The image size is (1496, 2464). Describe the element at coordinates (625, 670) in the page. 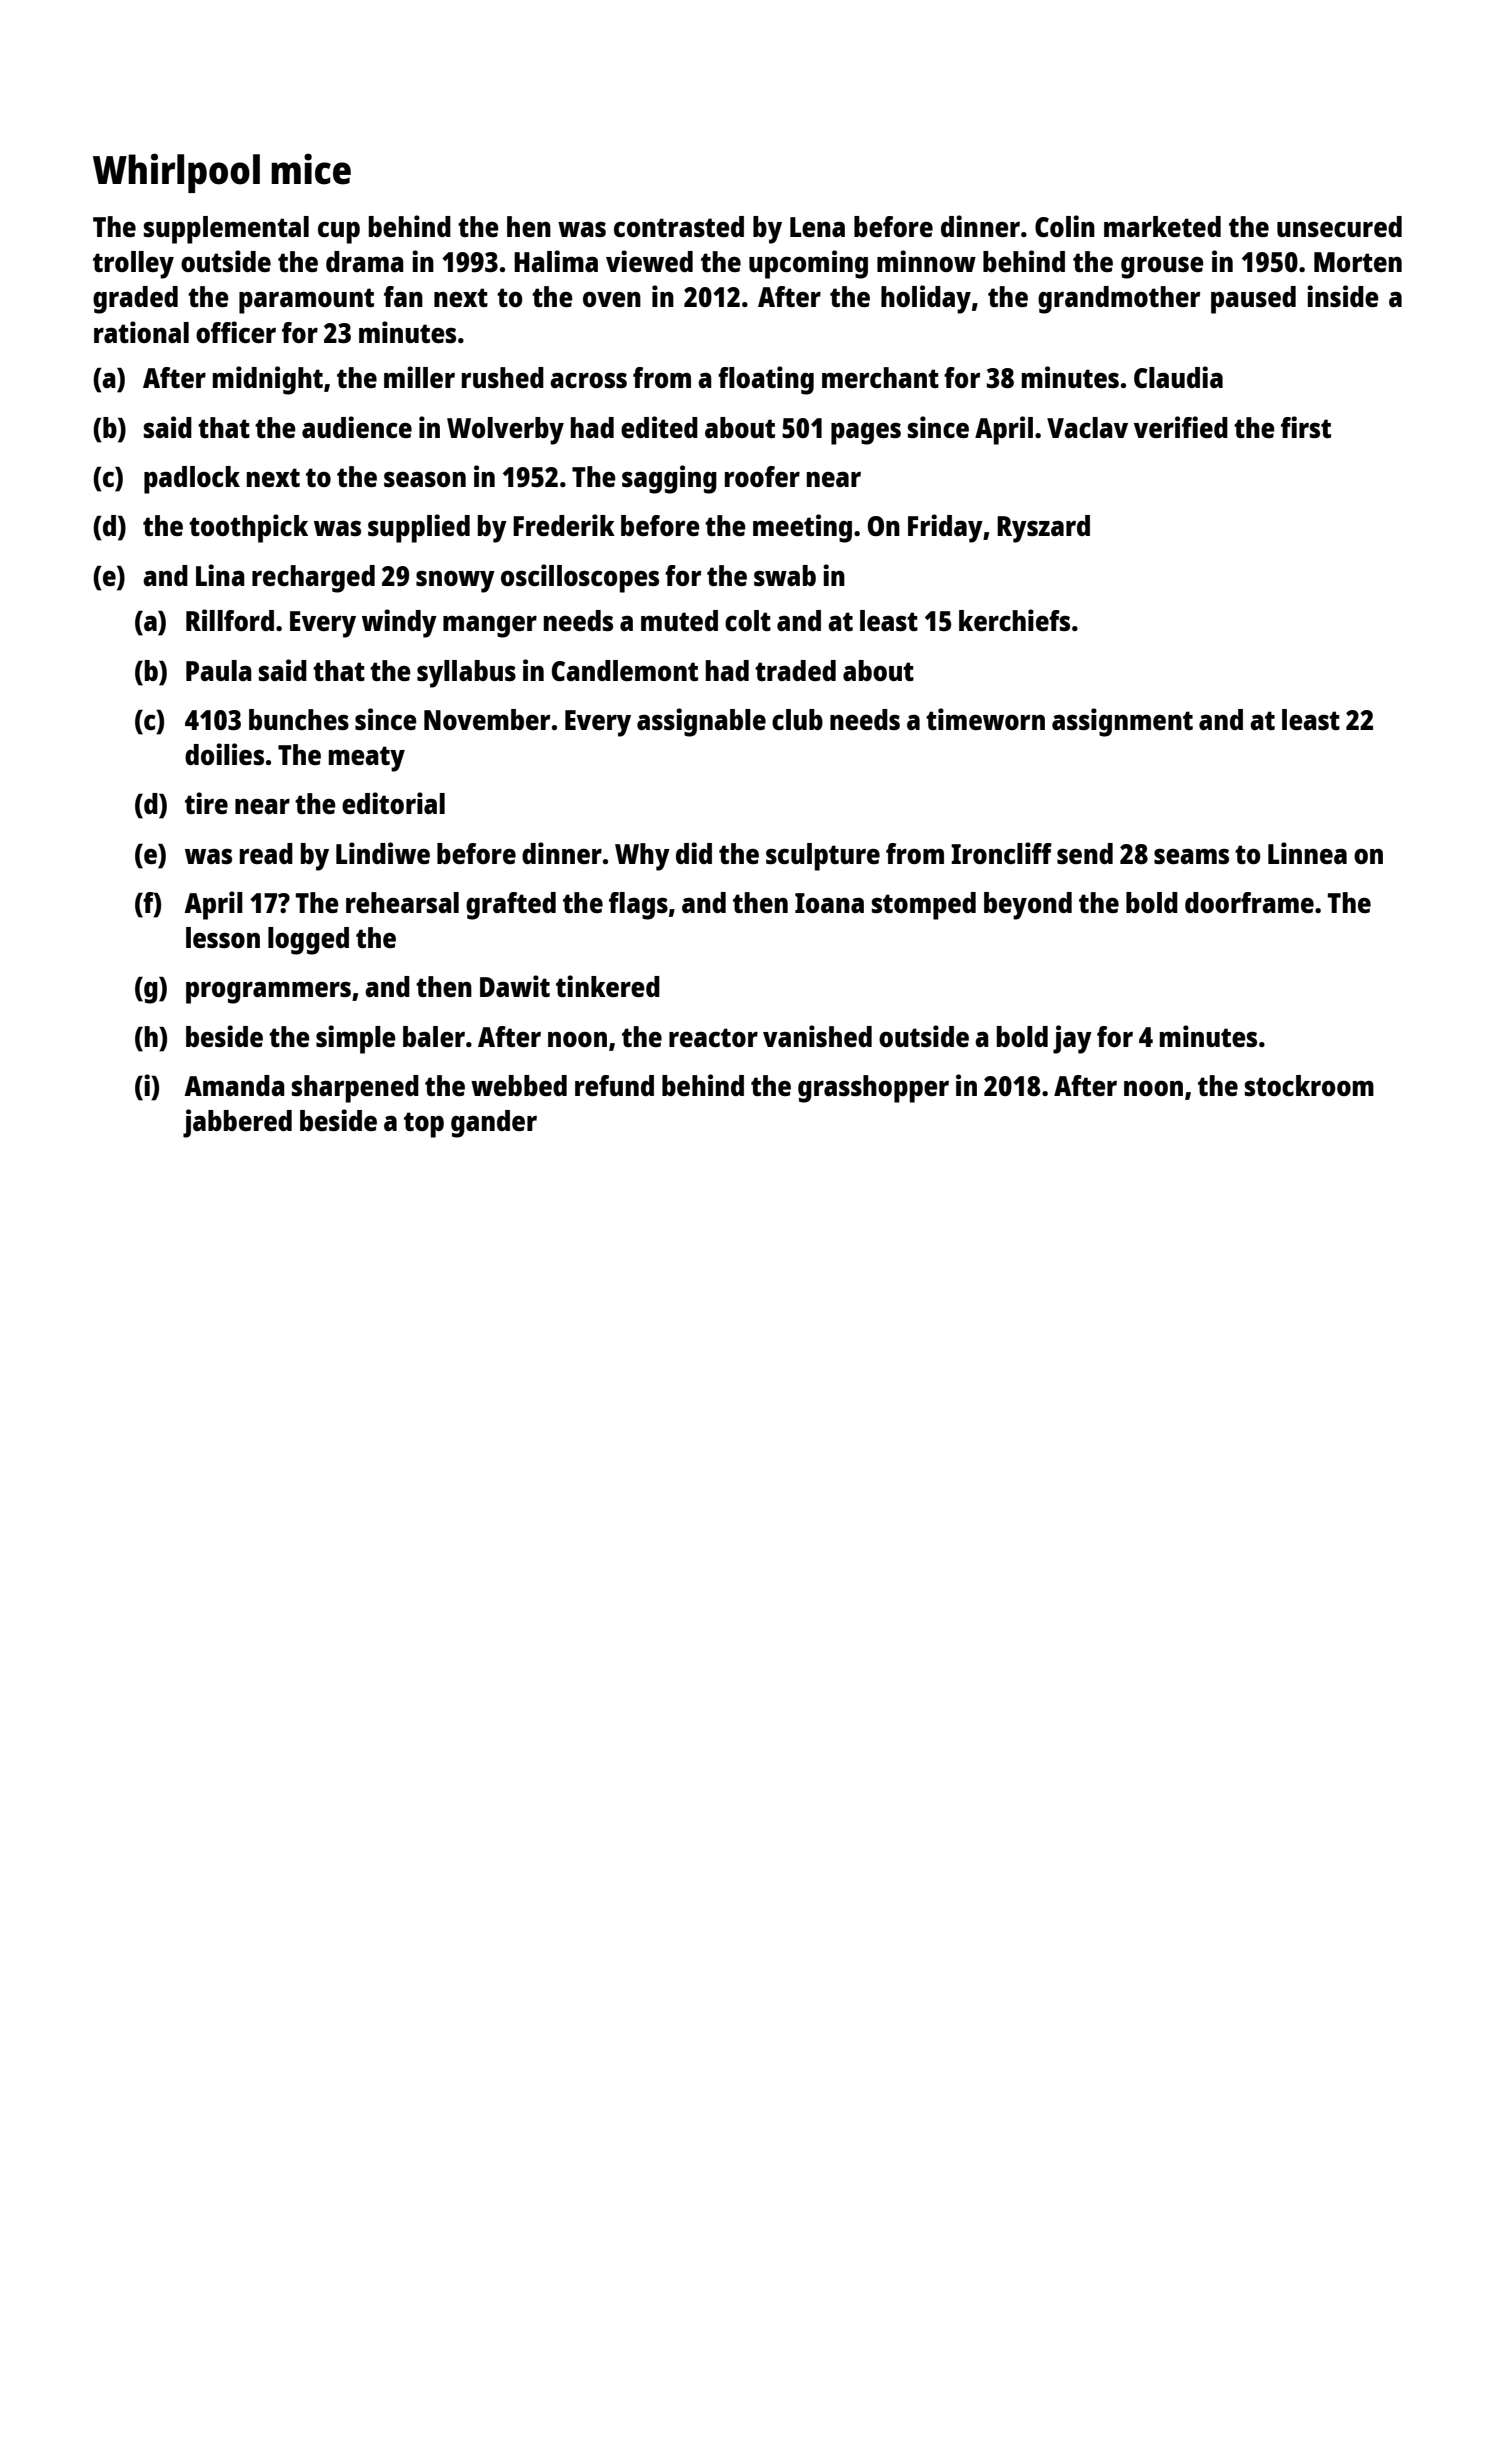

I see `Candlemont` at that location.
